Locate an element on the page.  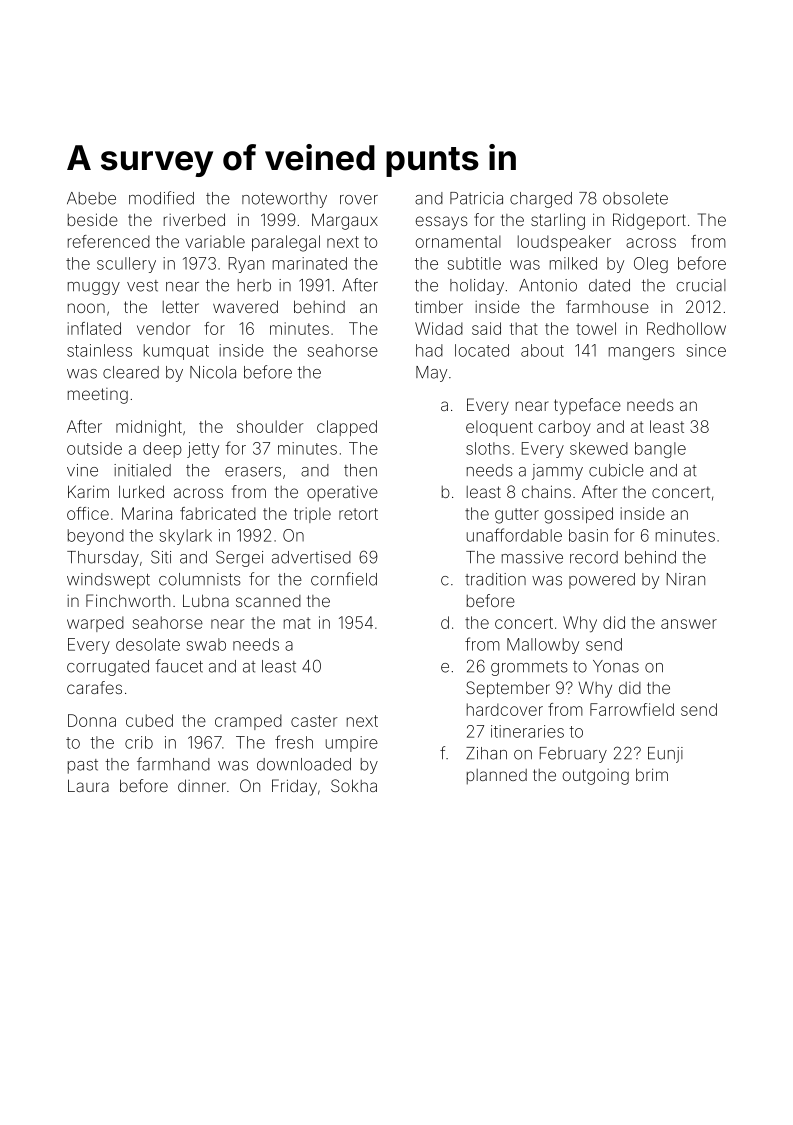
operative is located at coordinates (342, 493).
